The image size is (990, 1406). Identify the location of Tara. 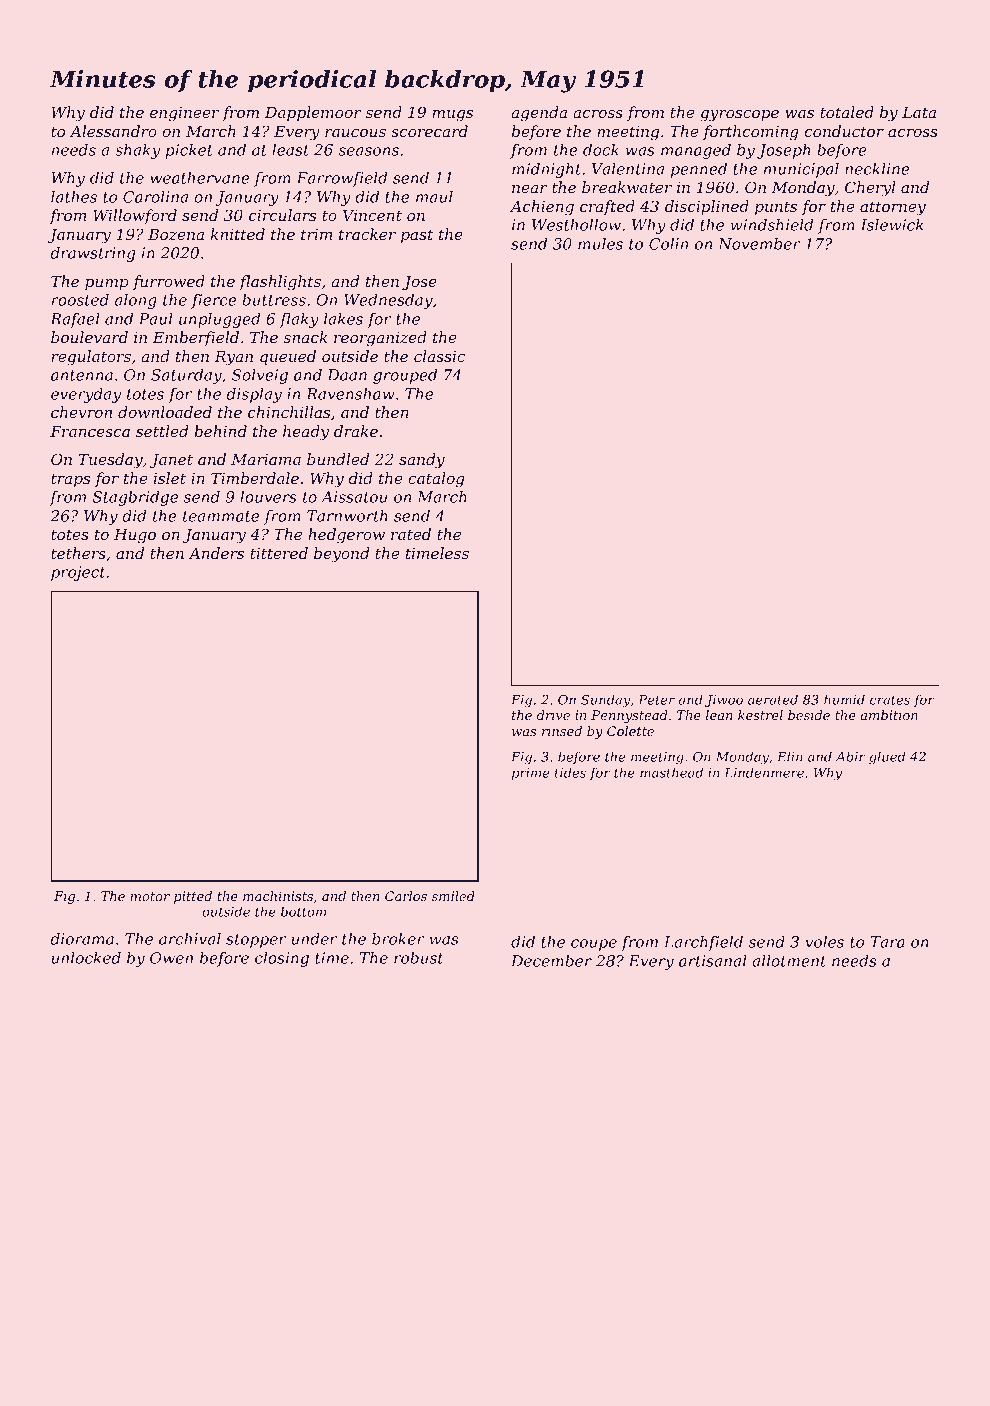
(887, 942).
